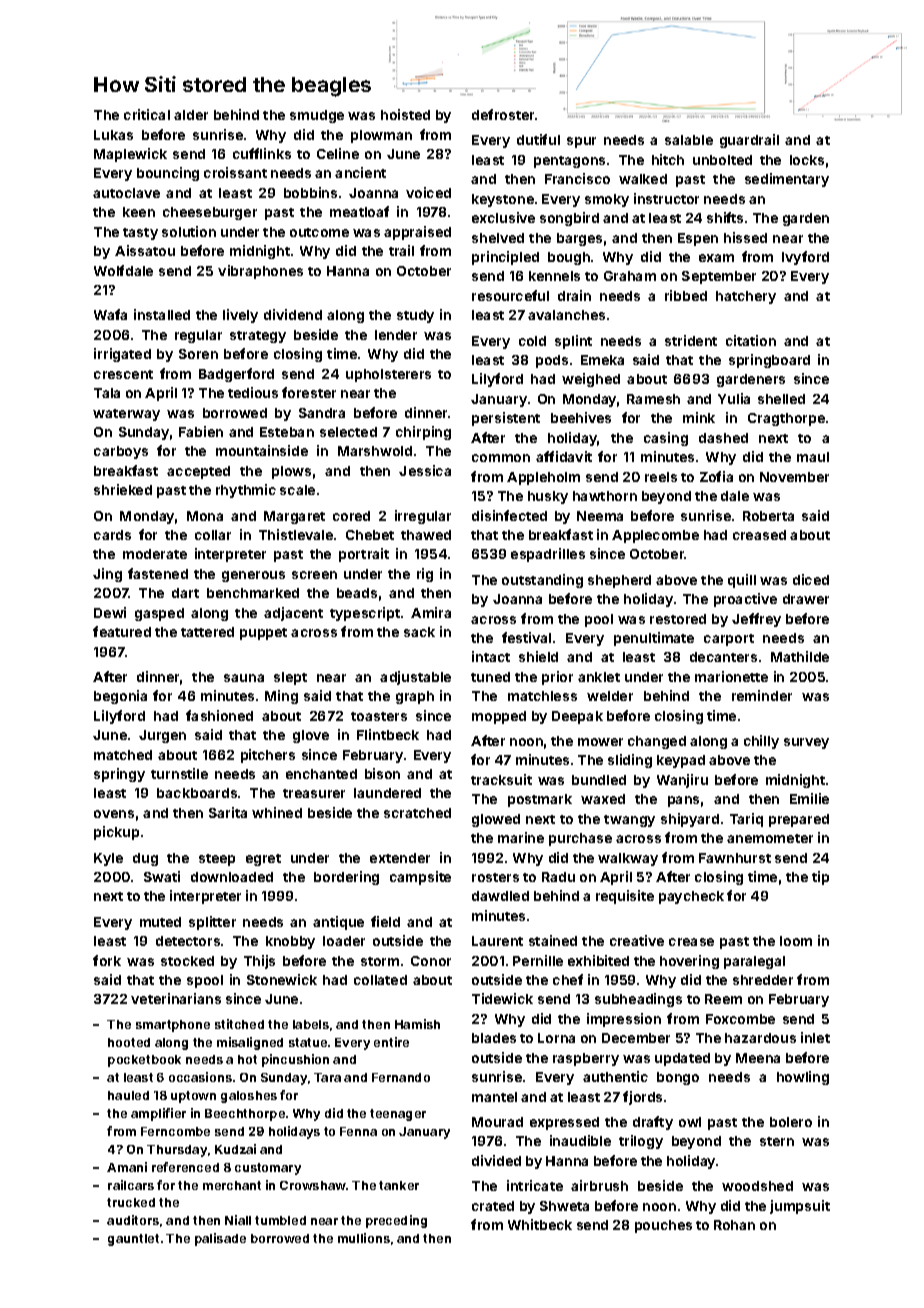 This page has width=924, height=1308. Describe the element at coordinates (159, 614) in the page. I see `gasped` at that location.
